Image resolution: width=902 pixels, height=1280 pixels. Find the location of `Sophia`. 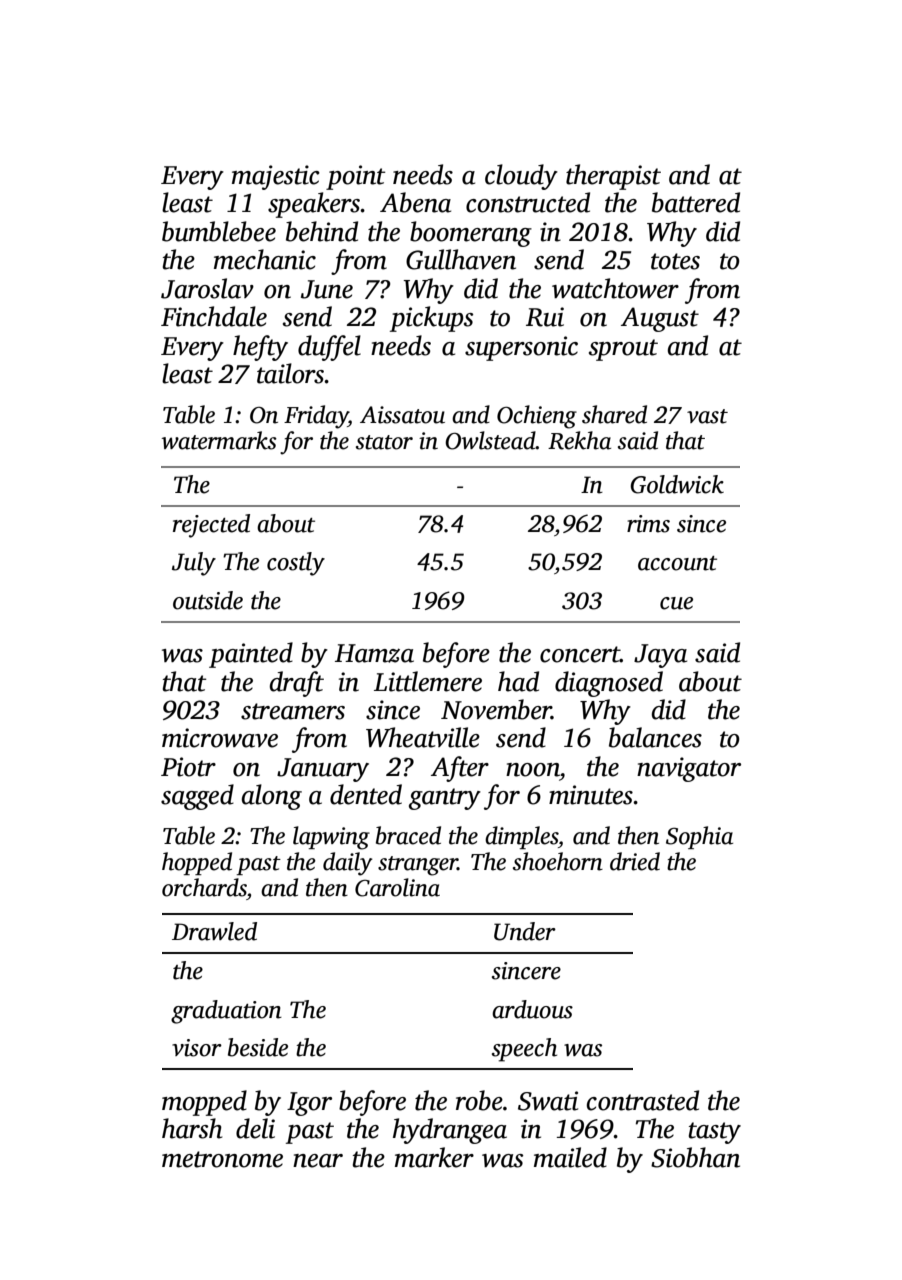

Sophia is located at coordinates (699, 837).
